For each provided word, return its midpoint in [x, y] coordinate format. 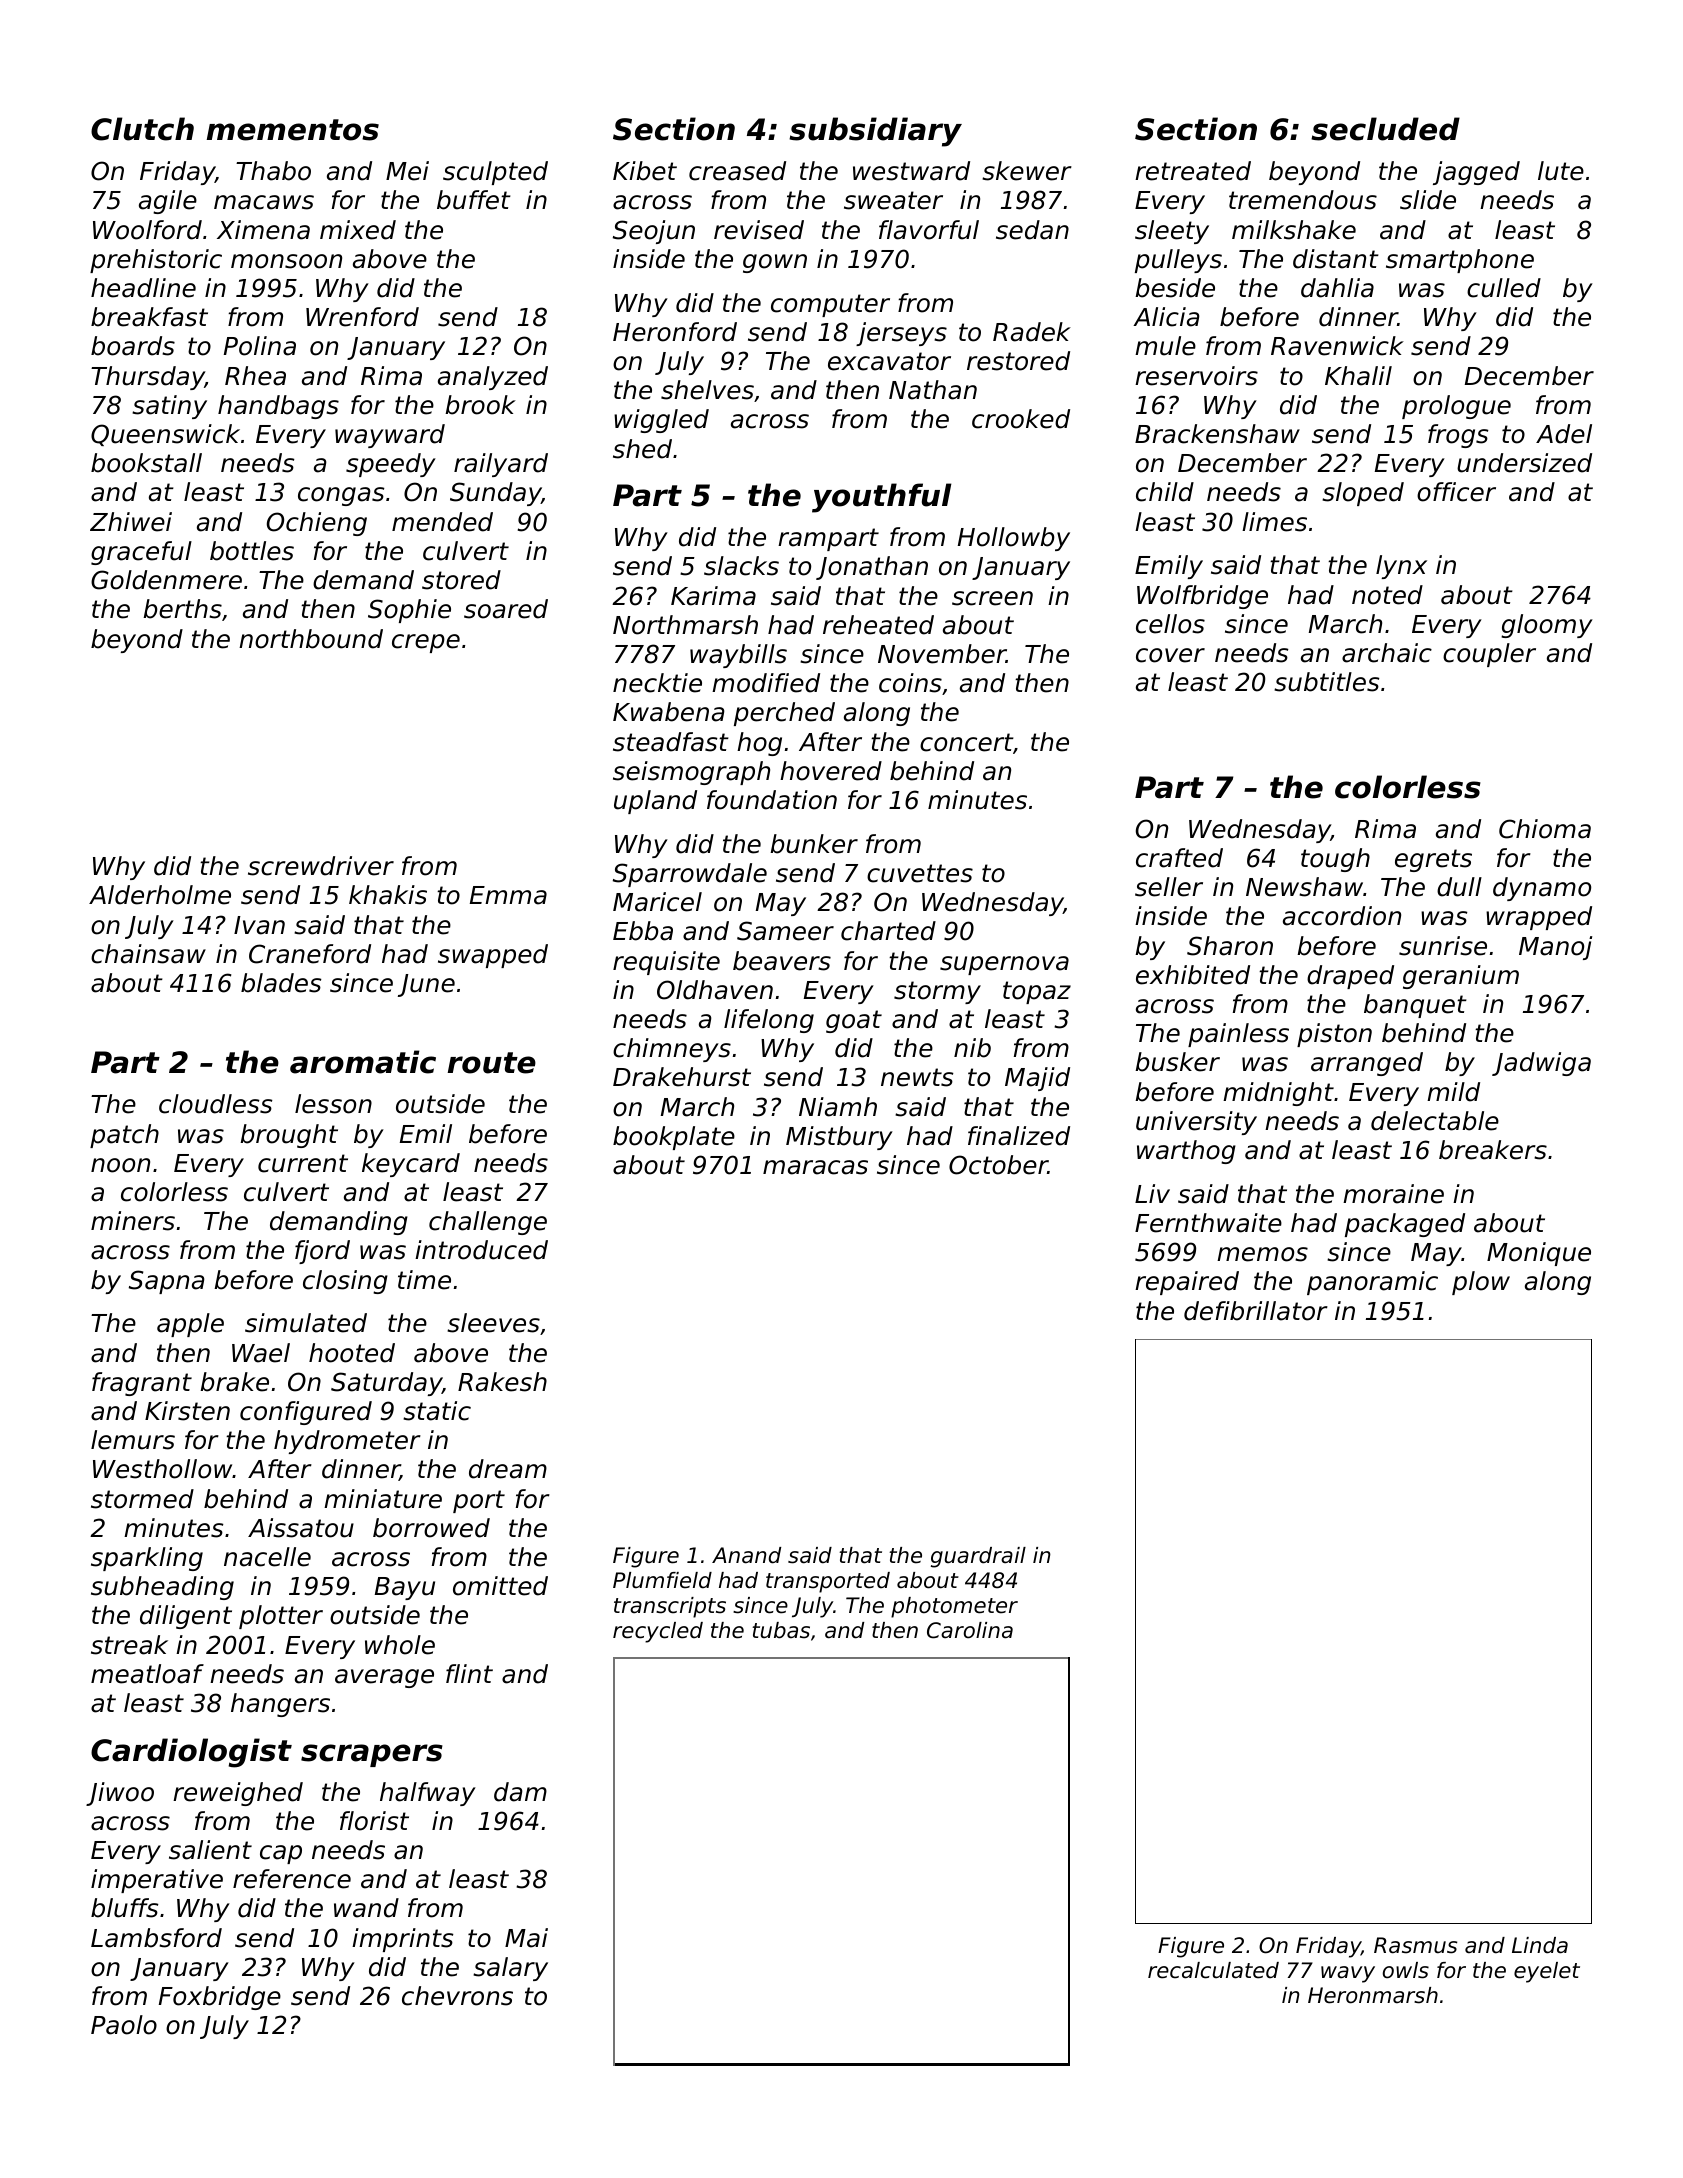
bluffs [124, 1908]
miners [133, 1221]
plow [1481, 1283]
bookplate [674, 1138]
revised [759, 230]
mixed [358, 230]
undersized [1524, 463]
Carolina [970, 1630]
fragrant [142, 1384]
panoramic [1372, 1283]
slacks [741, 566]
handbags [278, 407]
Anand [746, 1555]
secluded [1385, 129]
